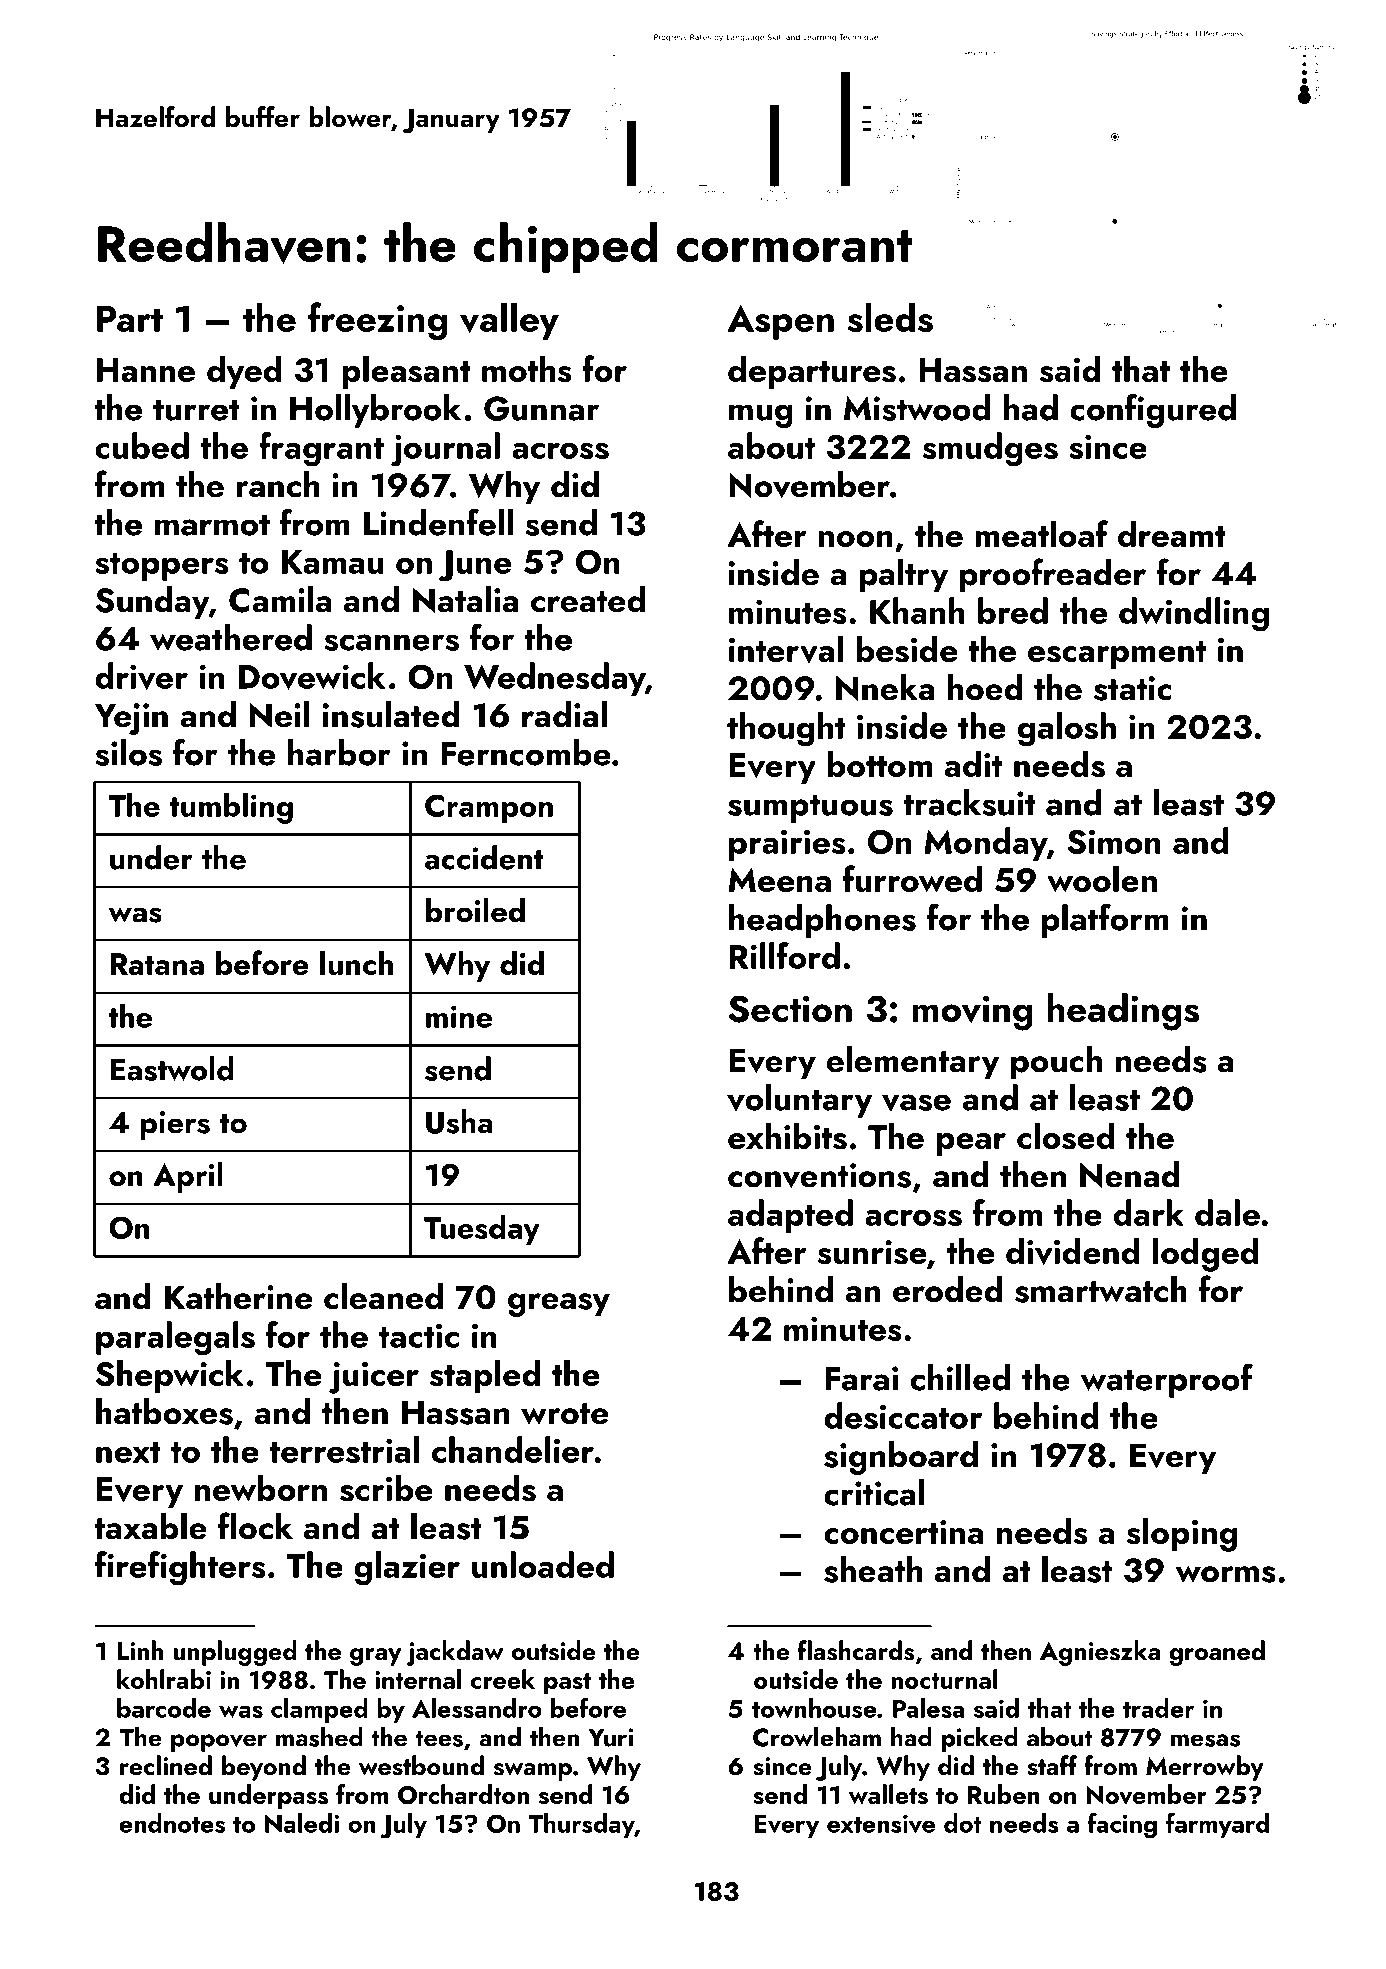  What do you see at coordinates (465, 599) in the screenshot?
I see `Natalia` at bounding box center [465, 599].
